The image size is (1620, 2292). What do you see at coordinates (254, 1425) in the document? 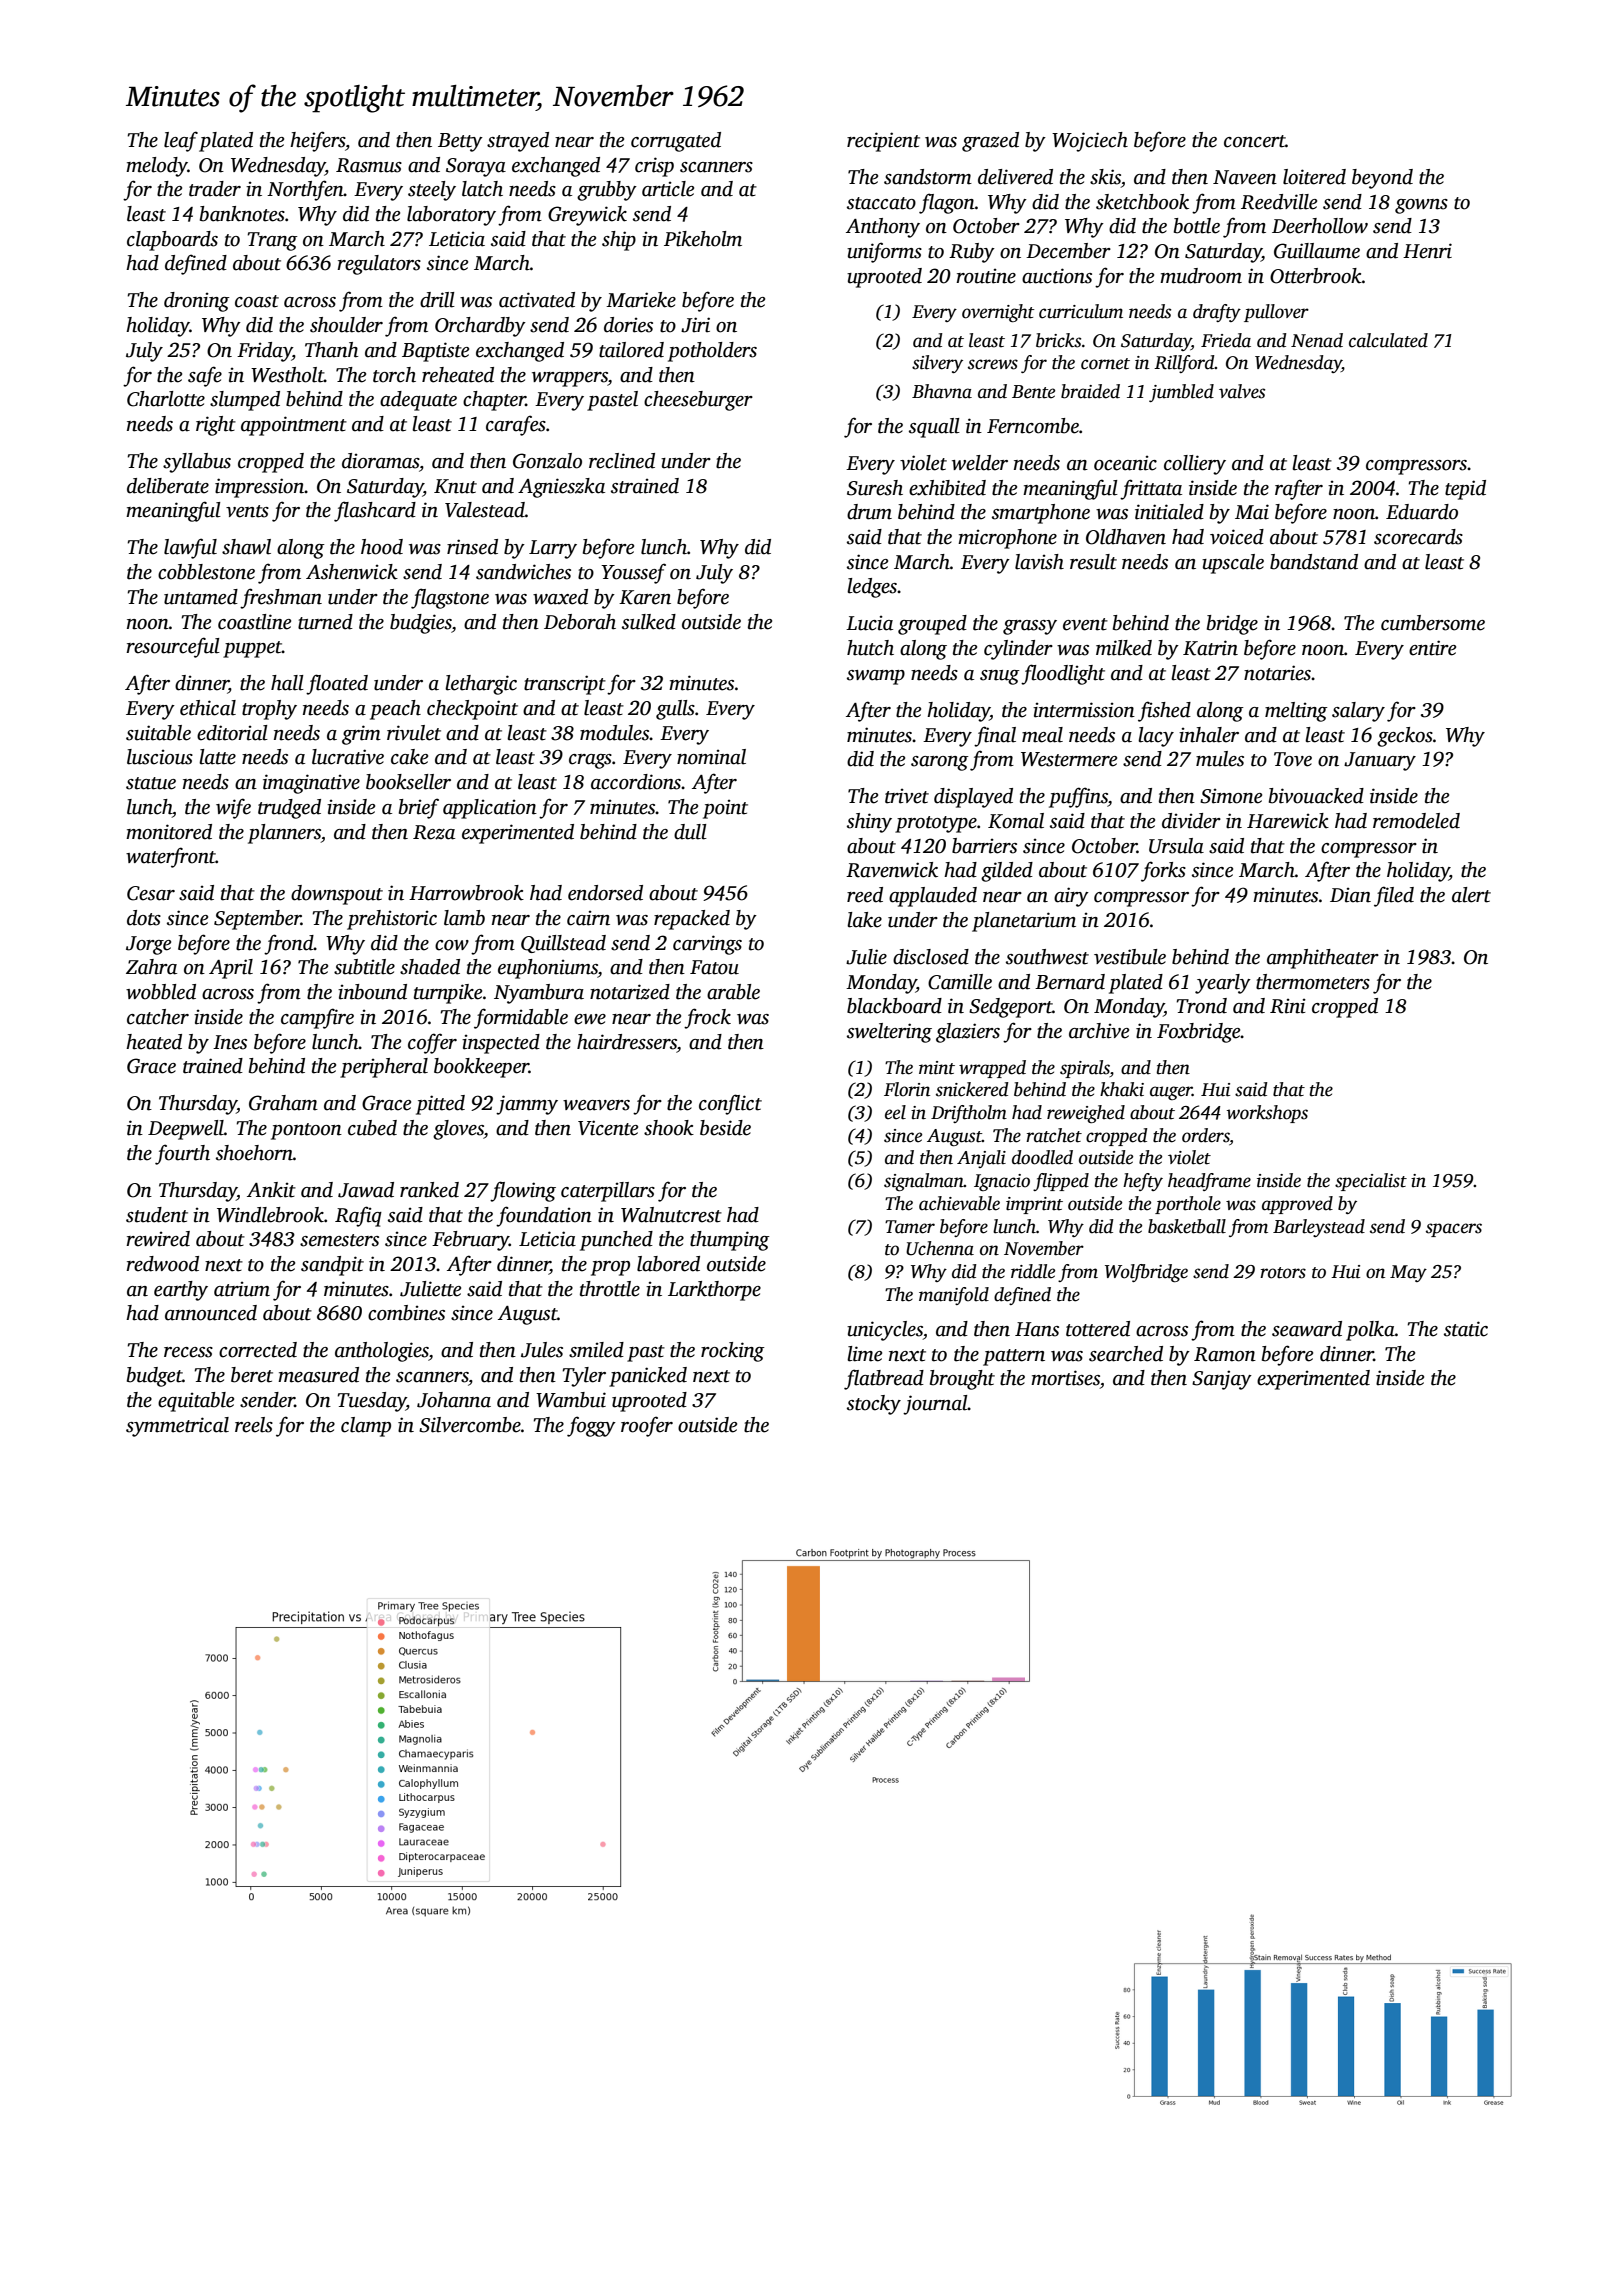
I see `reels` at bounding box center [254, 1425].
